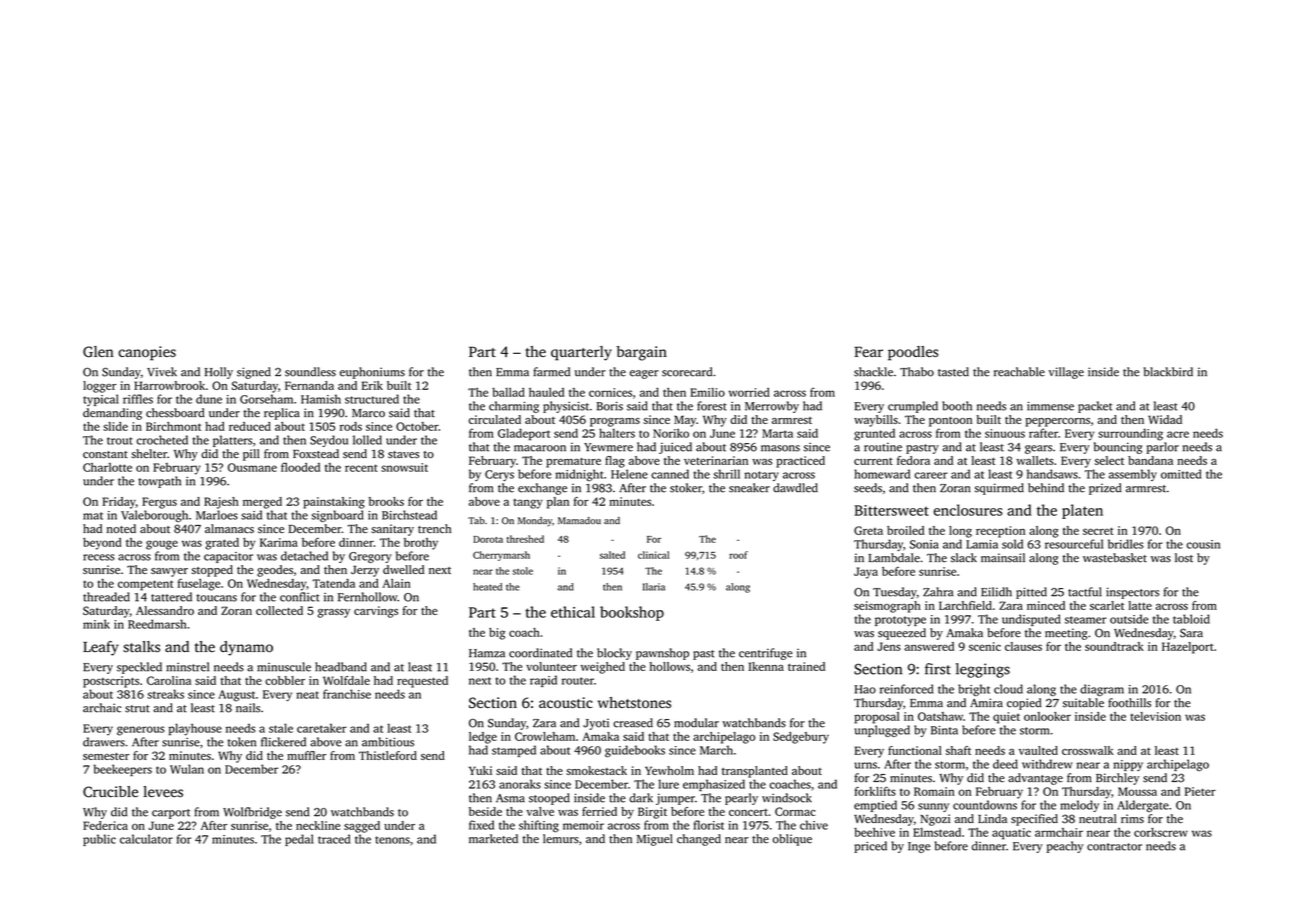 The height and width of the screenshot is (924, 1308). What do you see at coordinates (246, 648) in the screenshot?
I see `dynamo` at bounding box center [246, 648].
